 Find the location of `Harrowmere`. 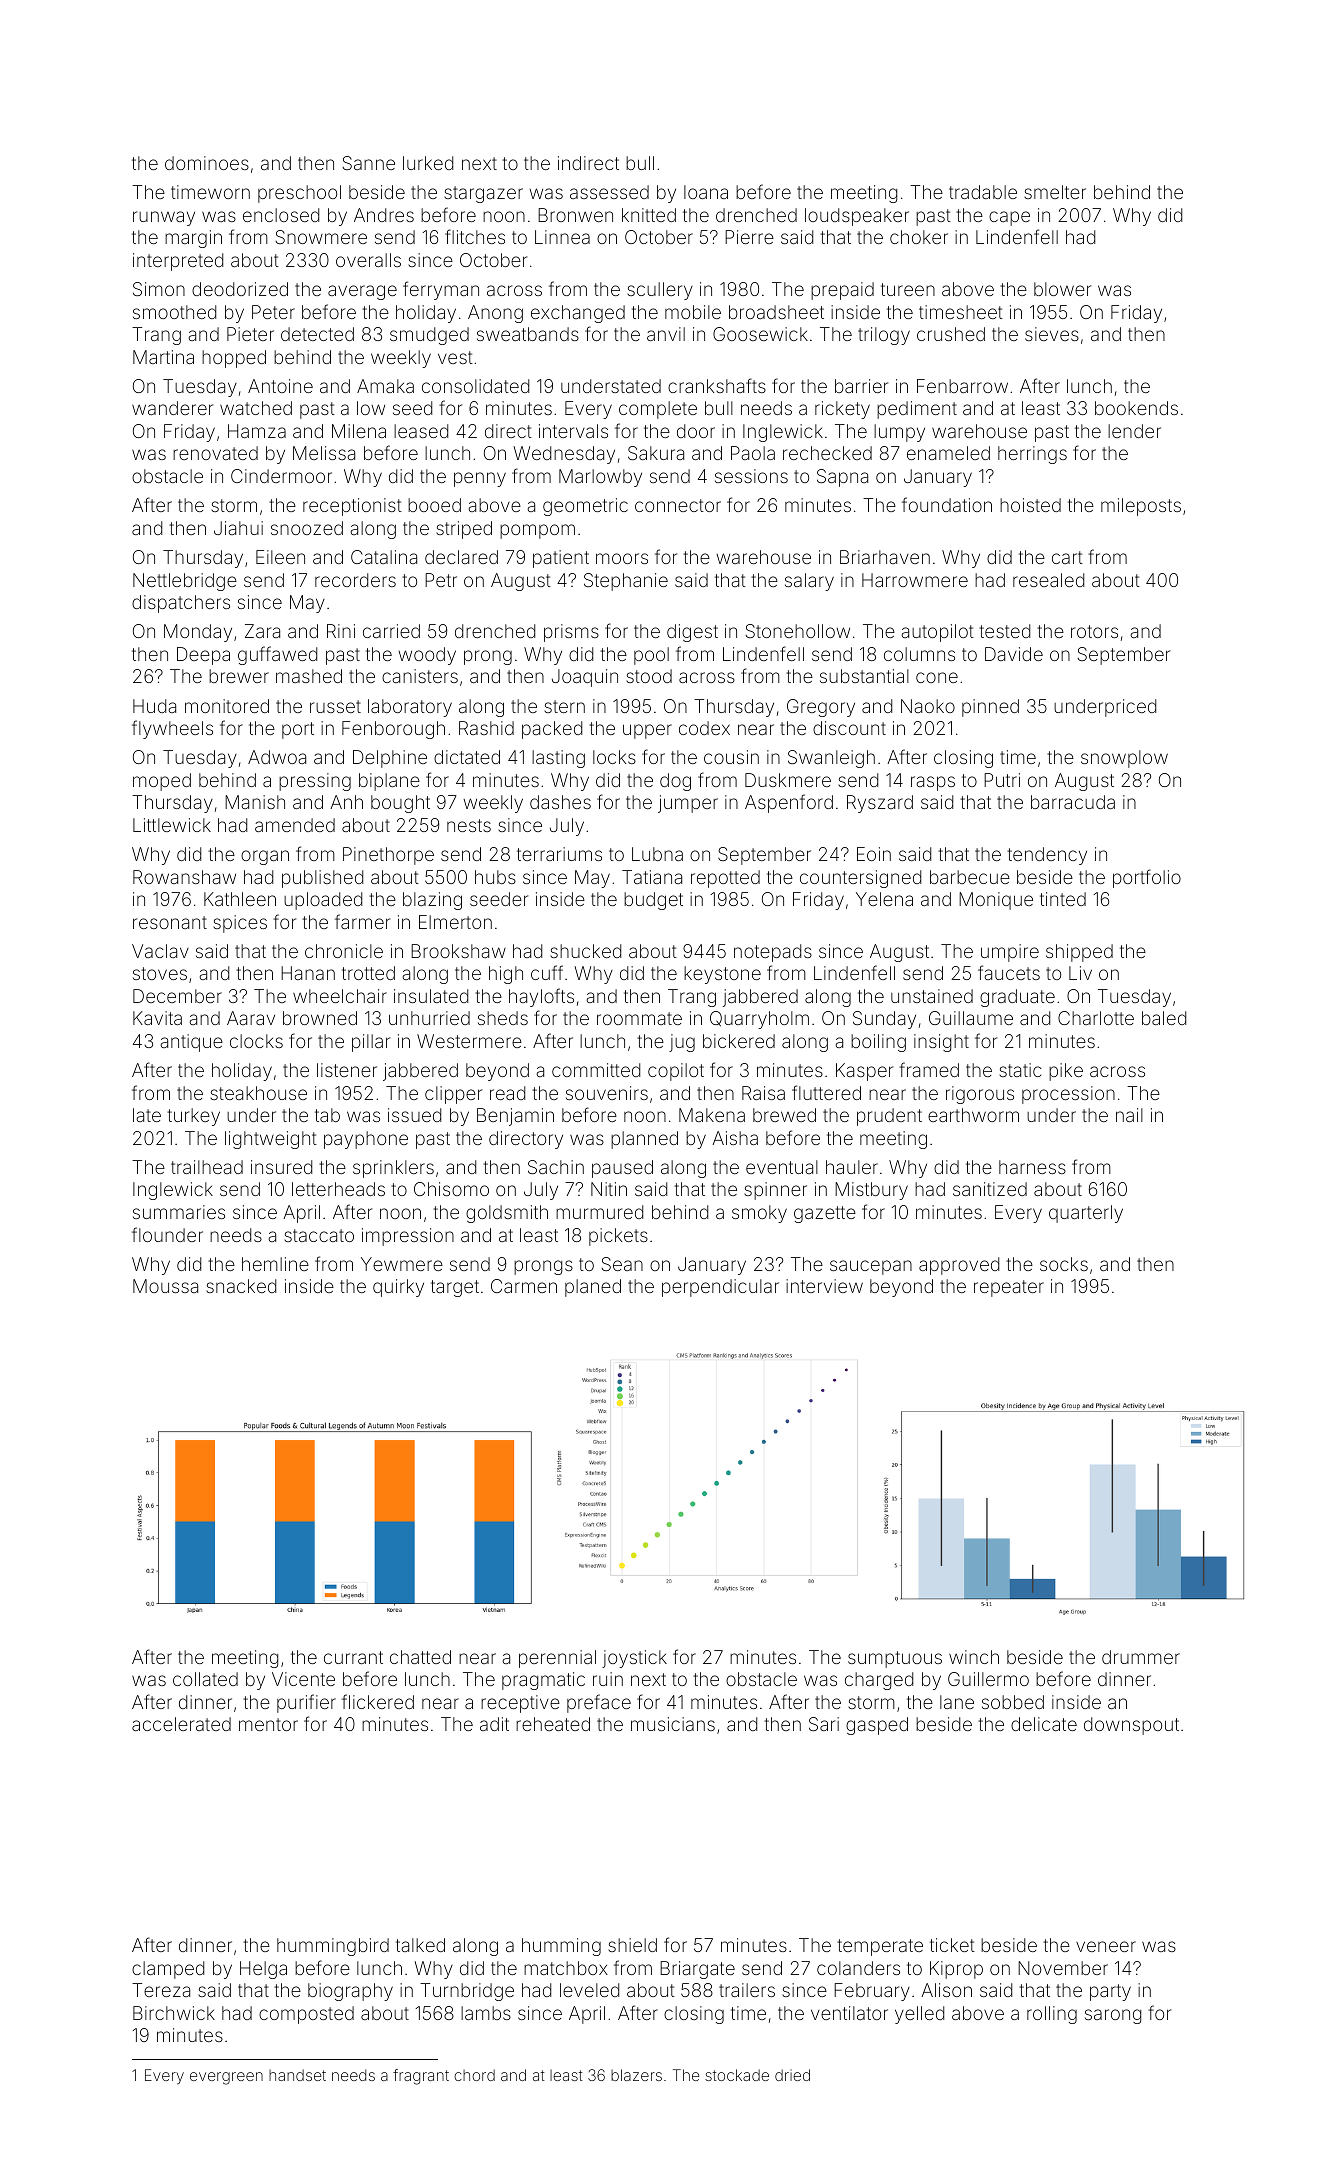

Harrowmere is located at coordinates (915, 580).
